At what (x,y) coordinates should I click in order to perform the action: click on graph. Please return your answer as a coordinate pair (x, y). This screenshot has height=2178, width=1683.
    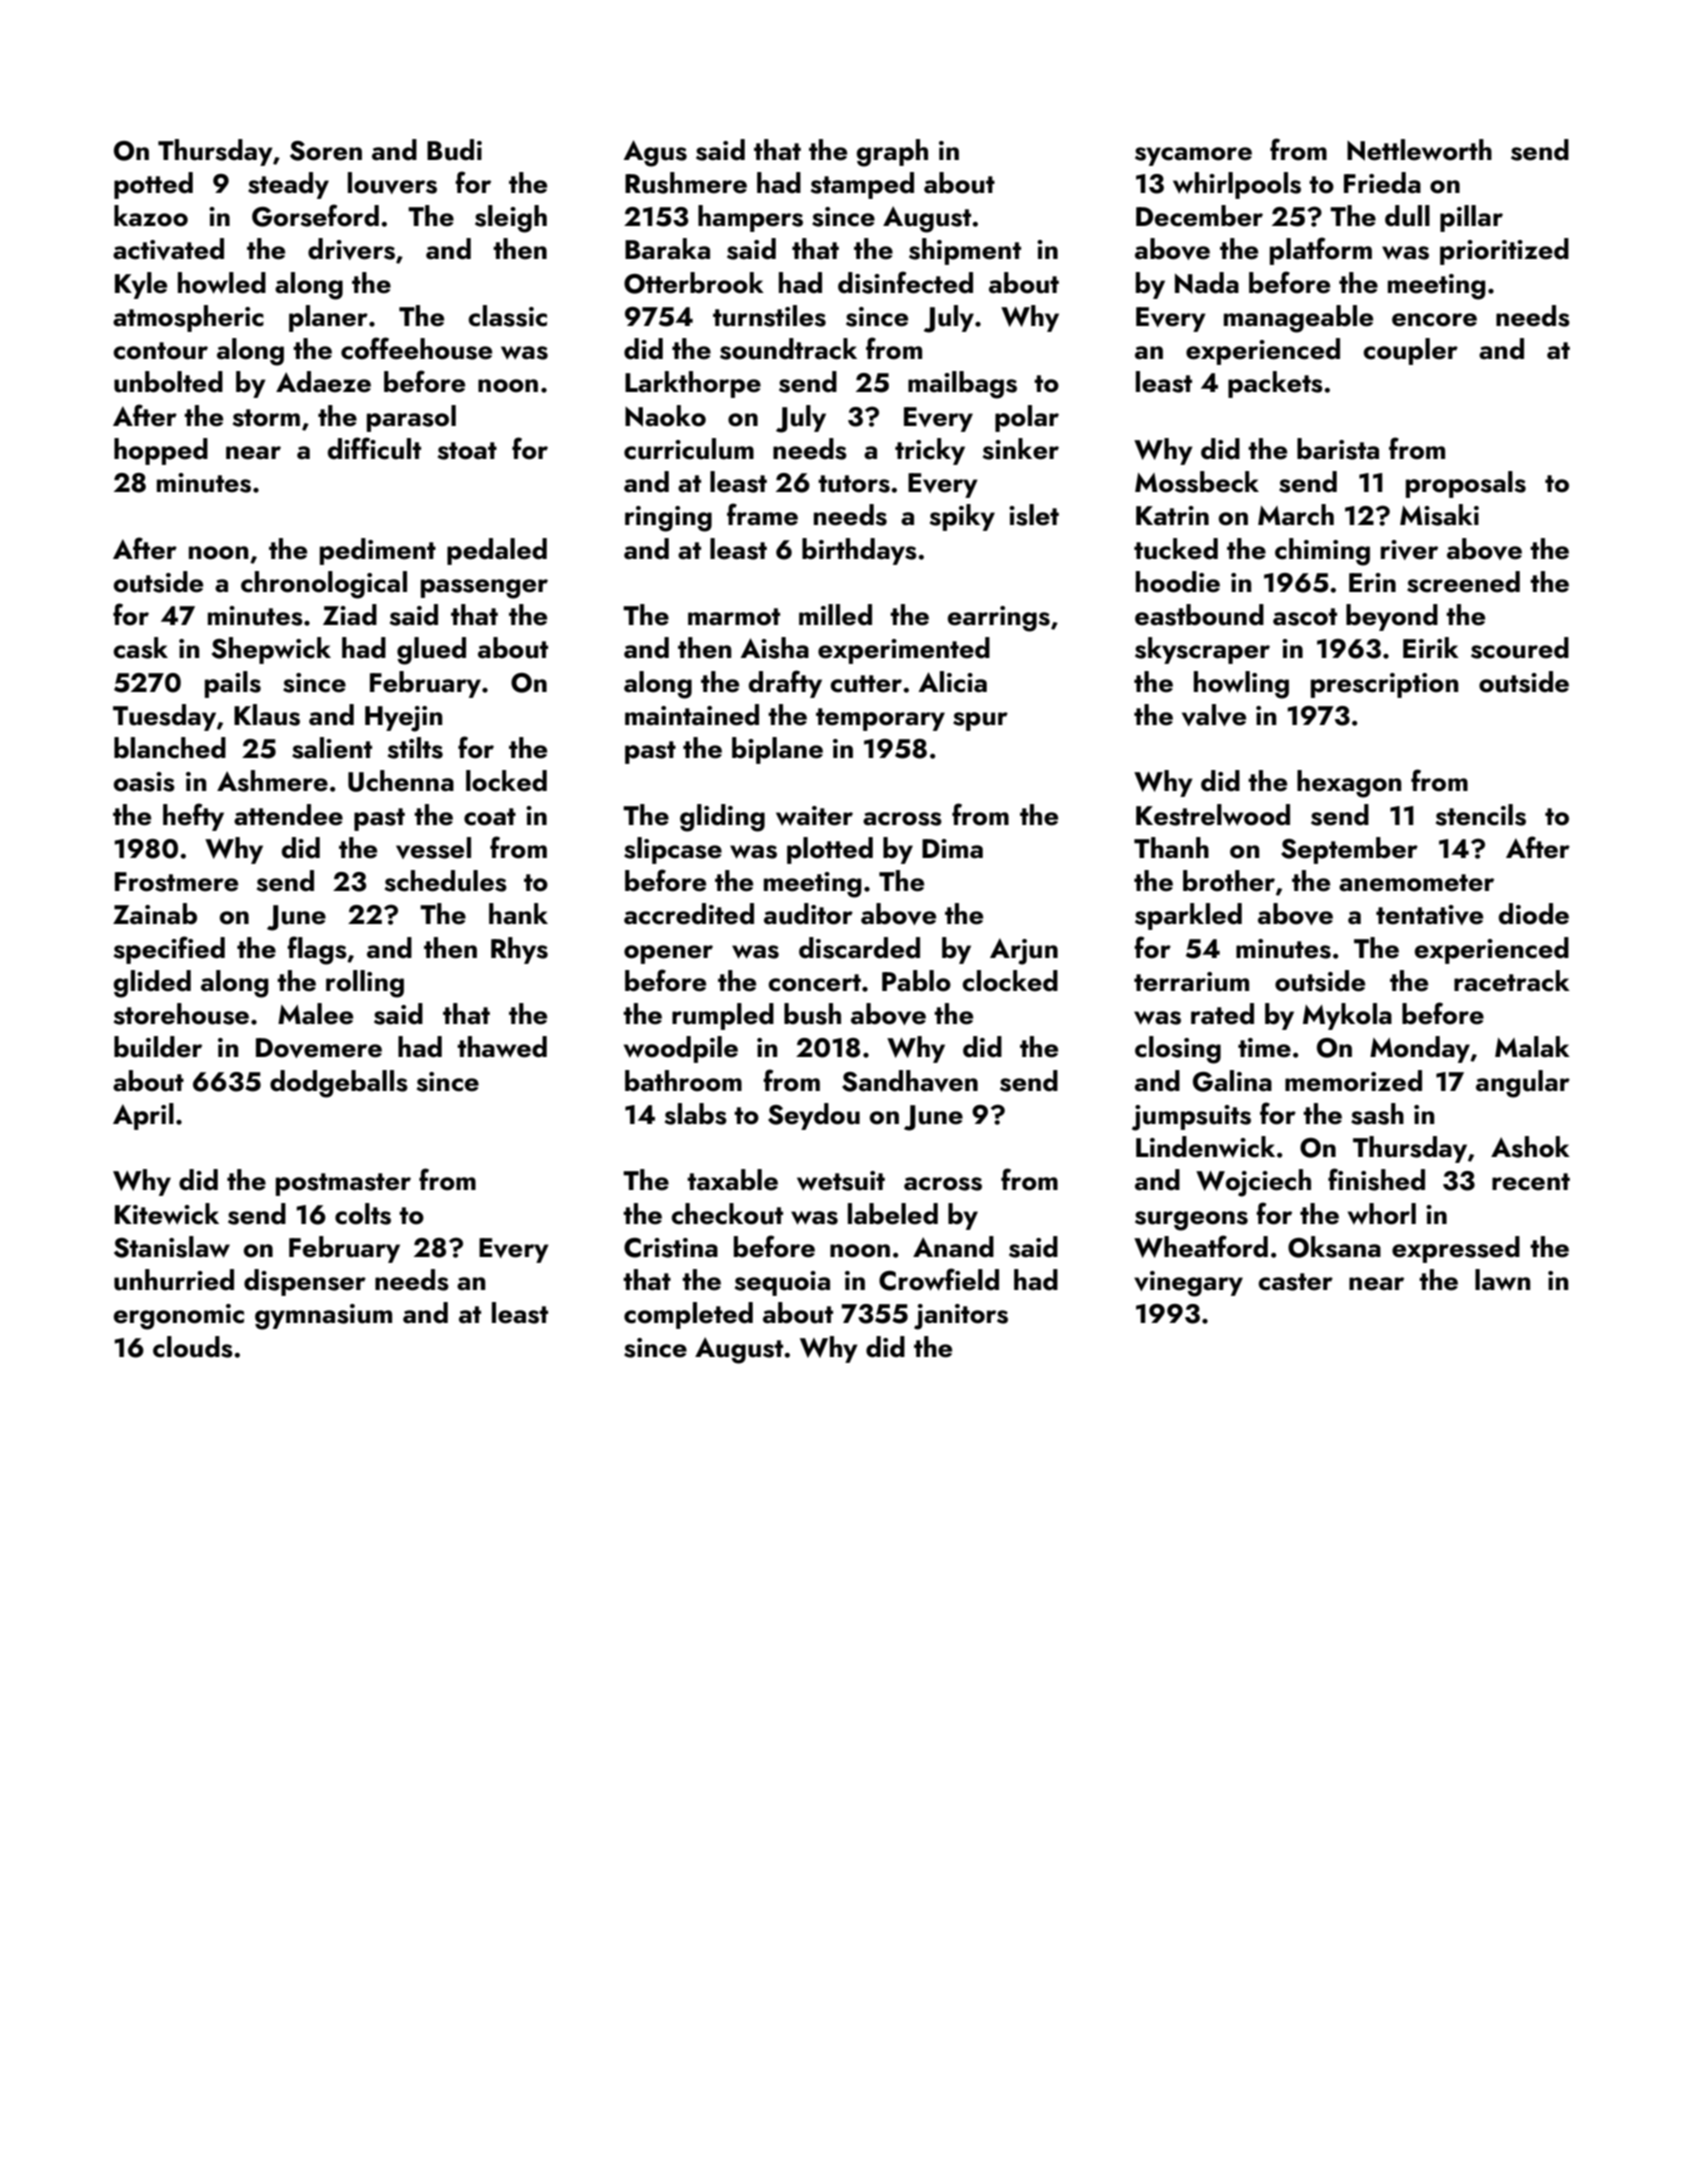
    Looking at the image, I should click on (892, 153).
